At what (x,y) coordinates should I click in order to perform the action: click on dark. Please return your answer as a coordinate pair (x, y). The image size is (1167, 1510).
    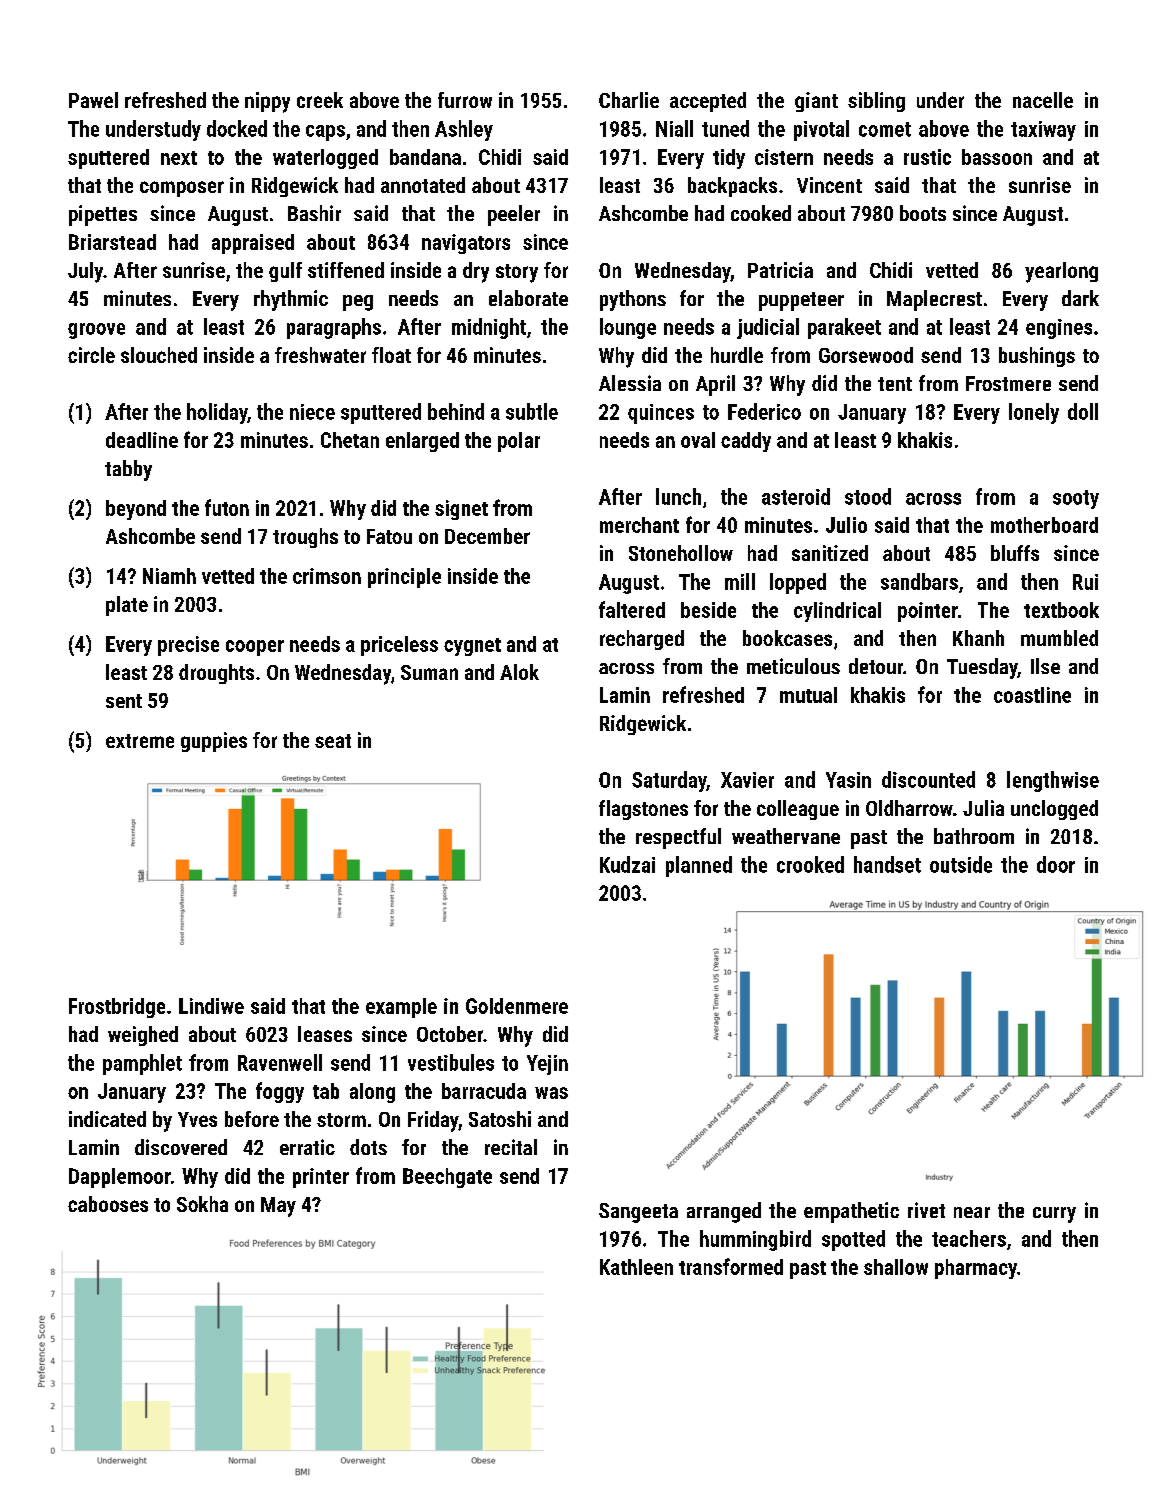
    Looking at the image, I should click on (1080, 298).
